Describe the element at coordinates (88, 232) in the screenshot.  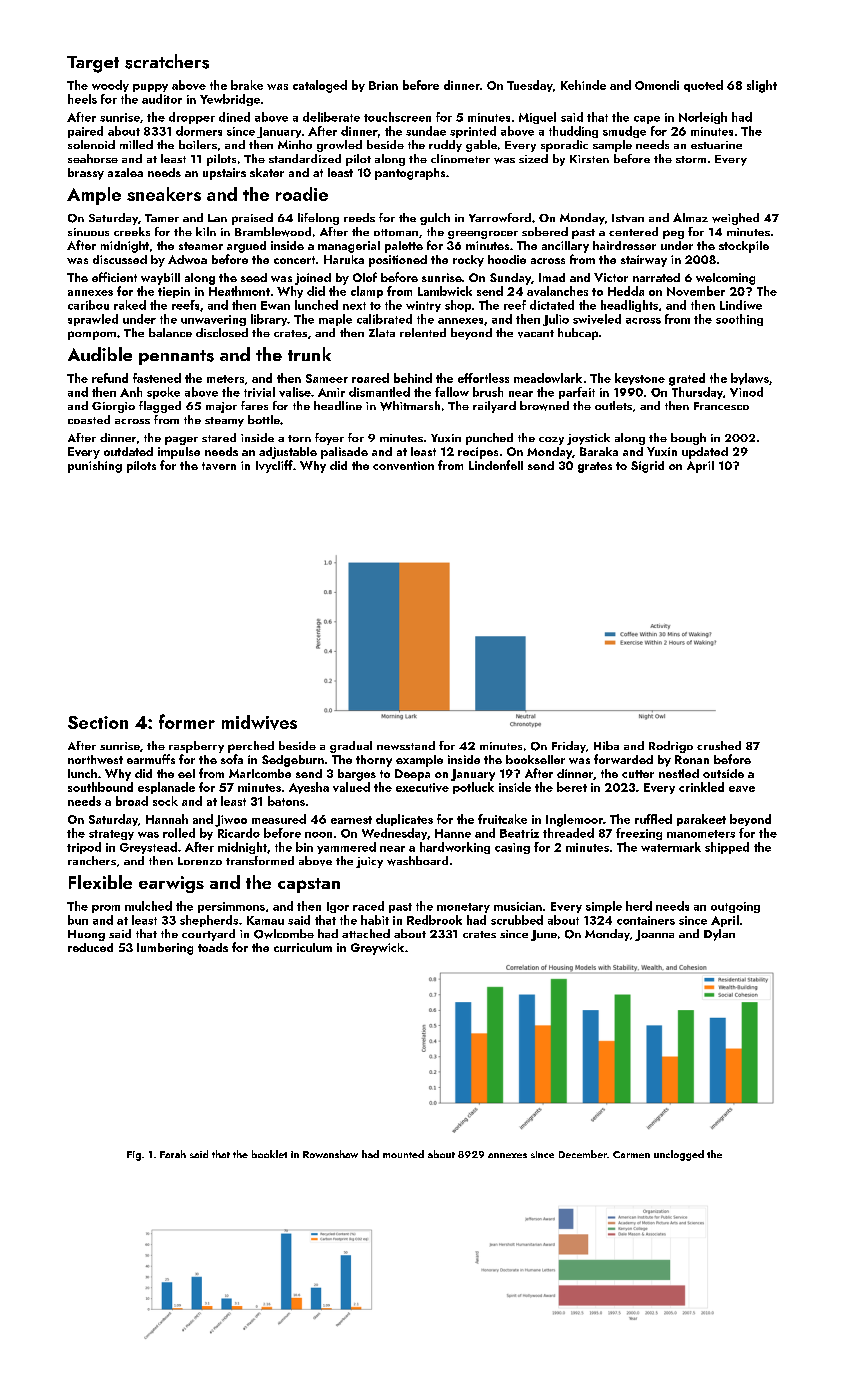
I see `sinuous` at that location.
